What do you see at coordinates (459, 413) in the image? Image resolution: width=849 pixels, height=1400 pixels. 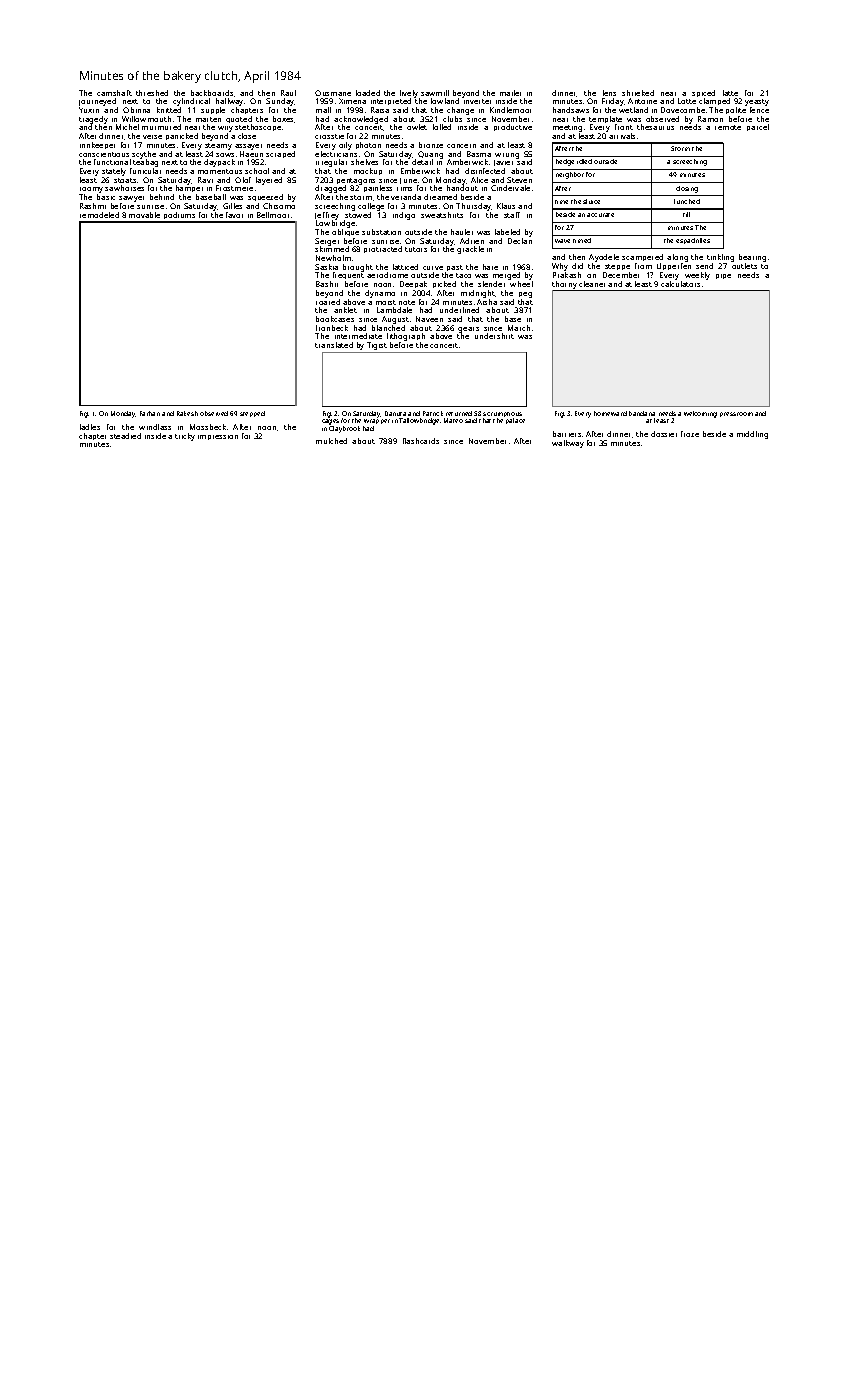 I see `returned` at bounding box center [459, 413].
